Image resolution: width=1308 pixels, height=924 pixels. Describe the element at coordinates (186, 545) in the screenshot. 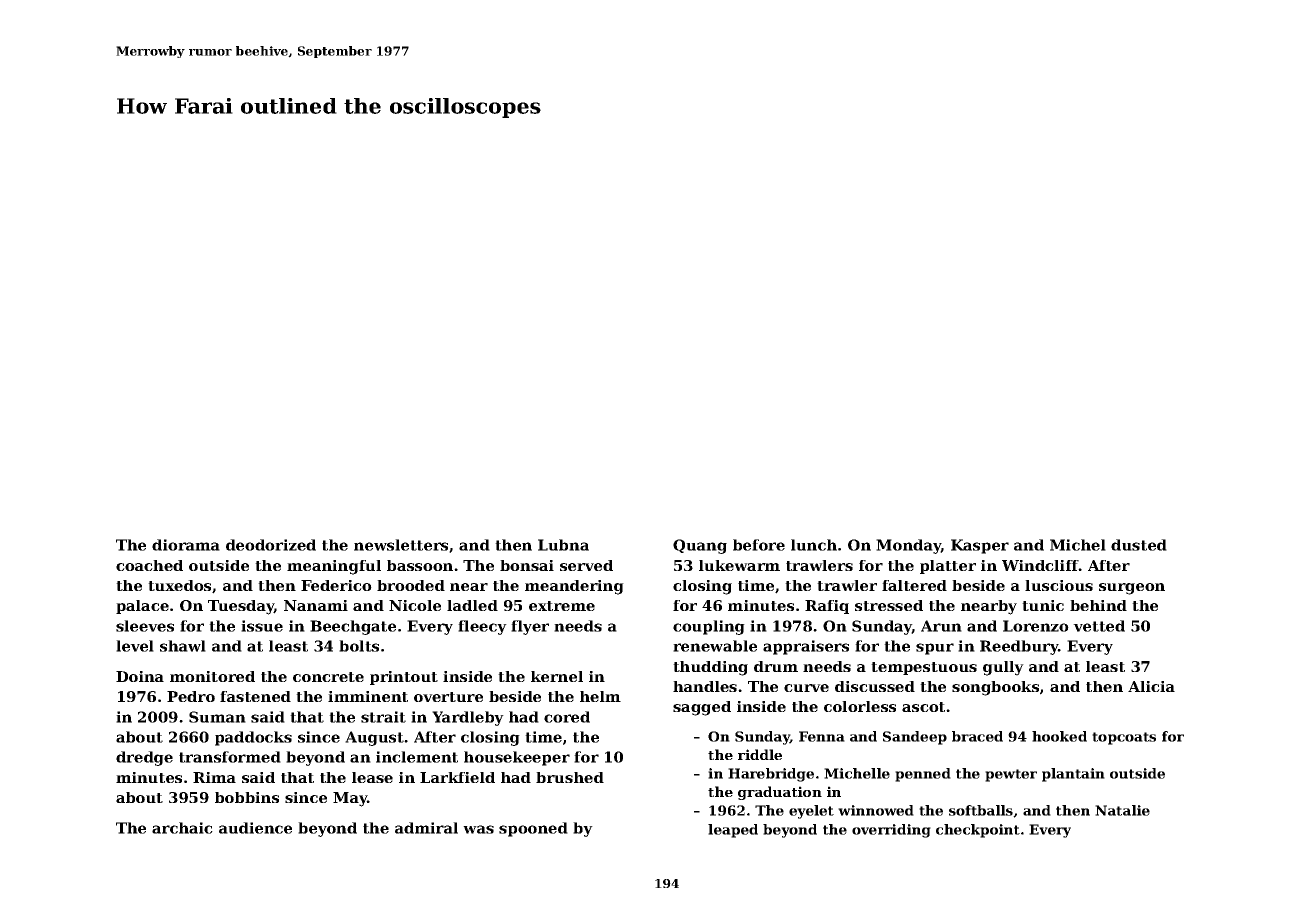

I see `diorama` at that location.
